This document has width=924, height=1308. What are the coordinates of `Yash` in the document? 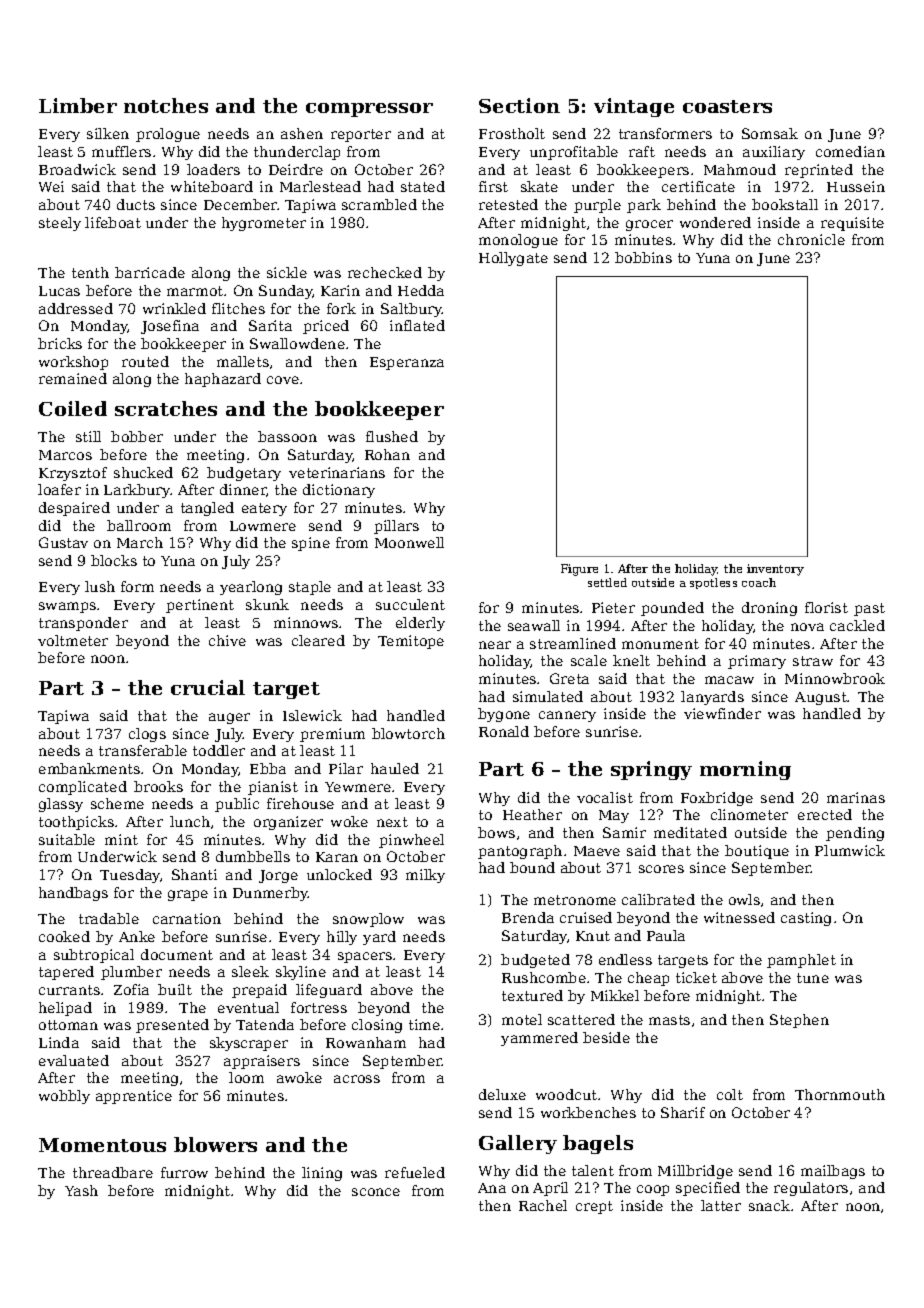 It's located at (81, 1190).
